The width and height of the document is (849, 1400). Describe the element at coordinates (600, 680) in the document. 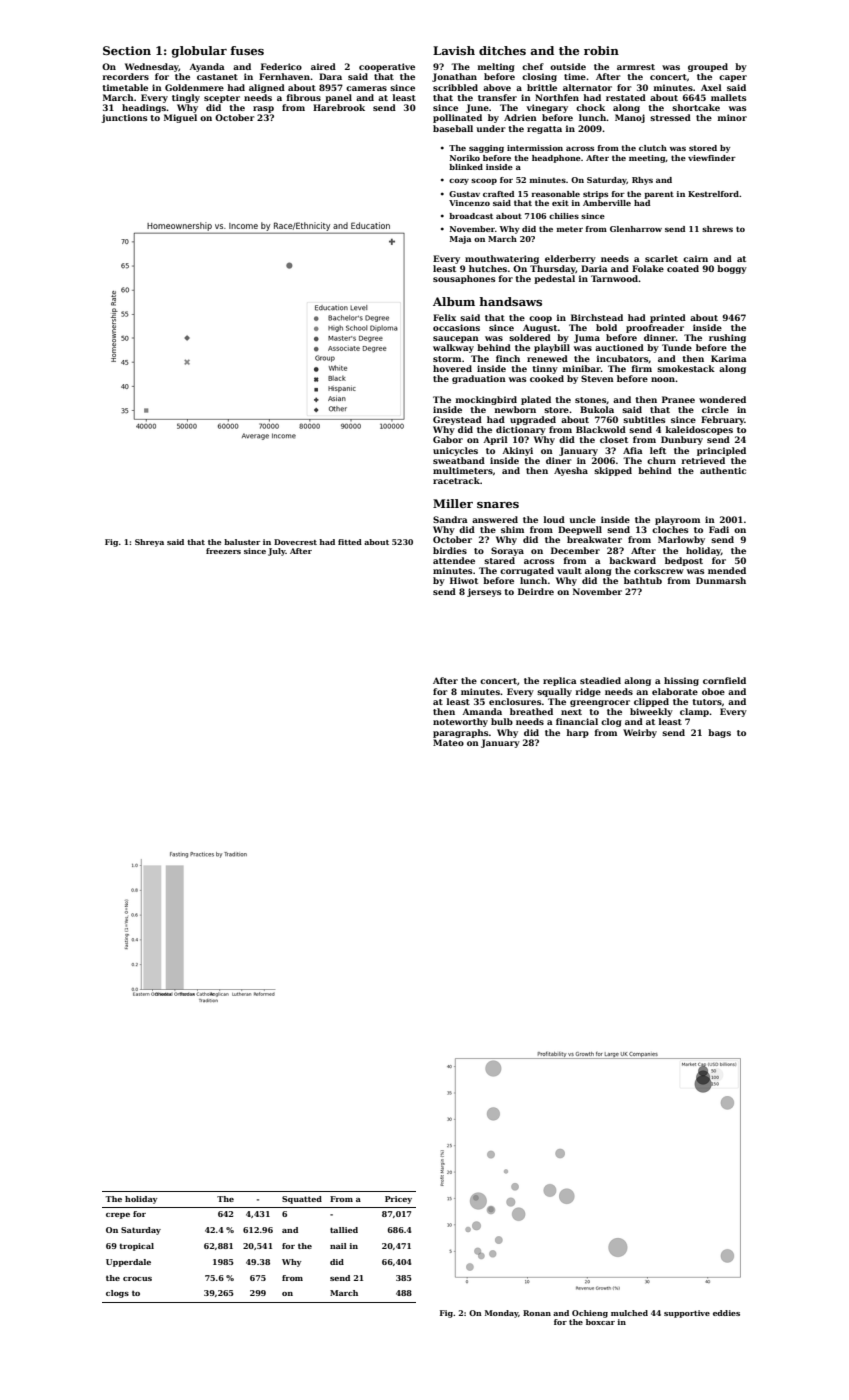

I see `steadied` at that location.
